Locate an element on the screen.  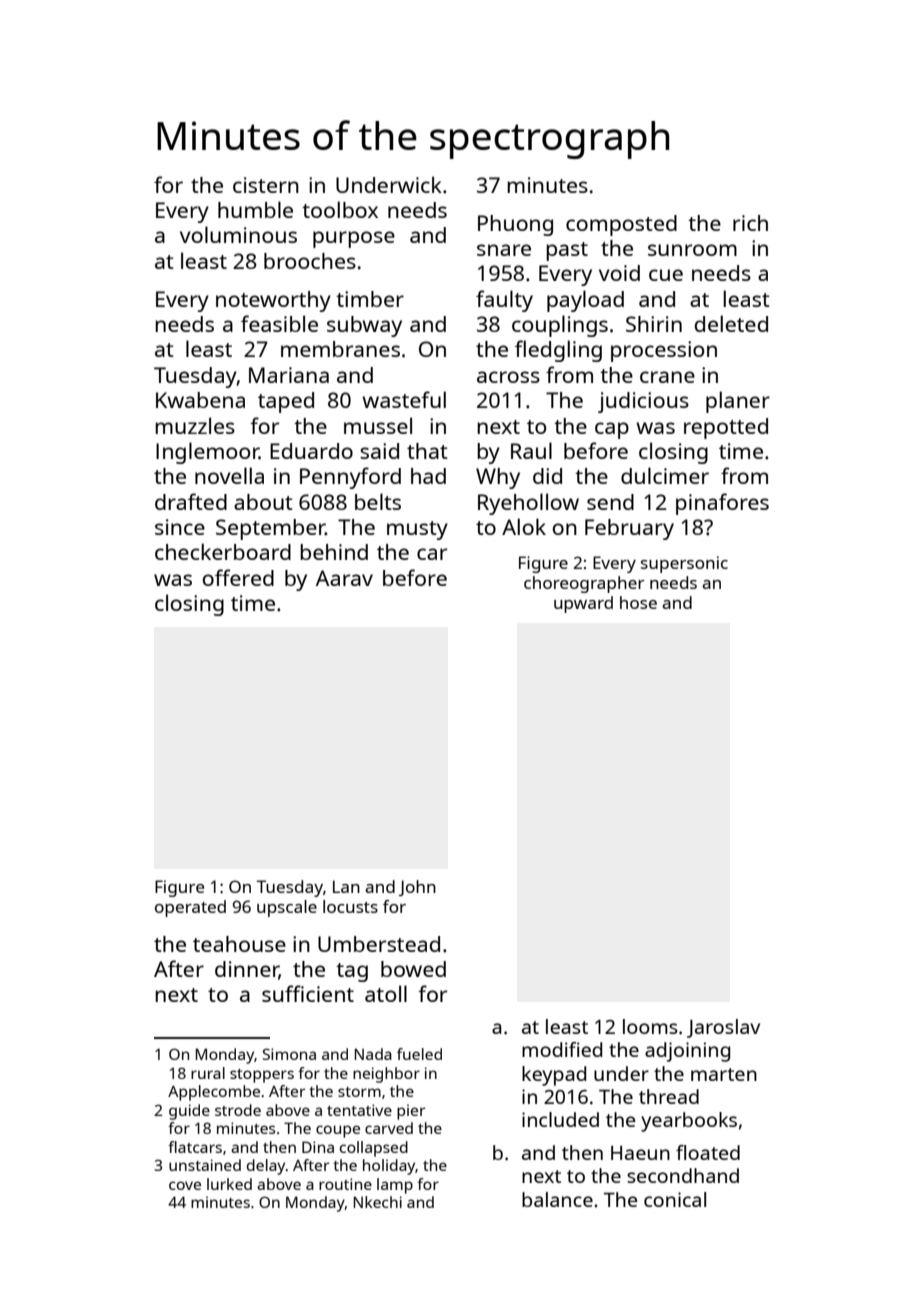
routine is located at coordinates (345, 1184).
